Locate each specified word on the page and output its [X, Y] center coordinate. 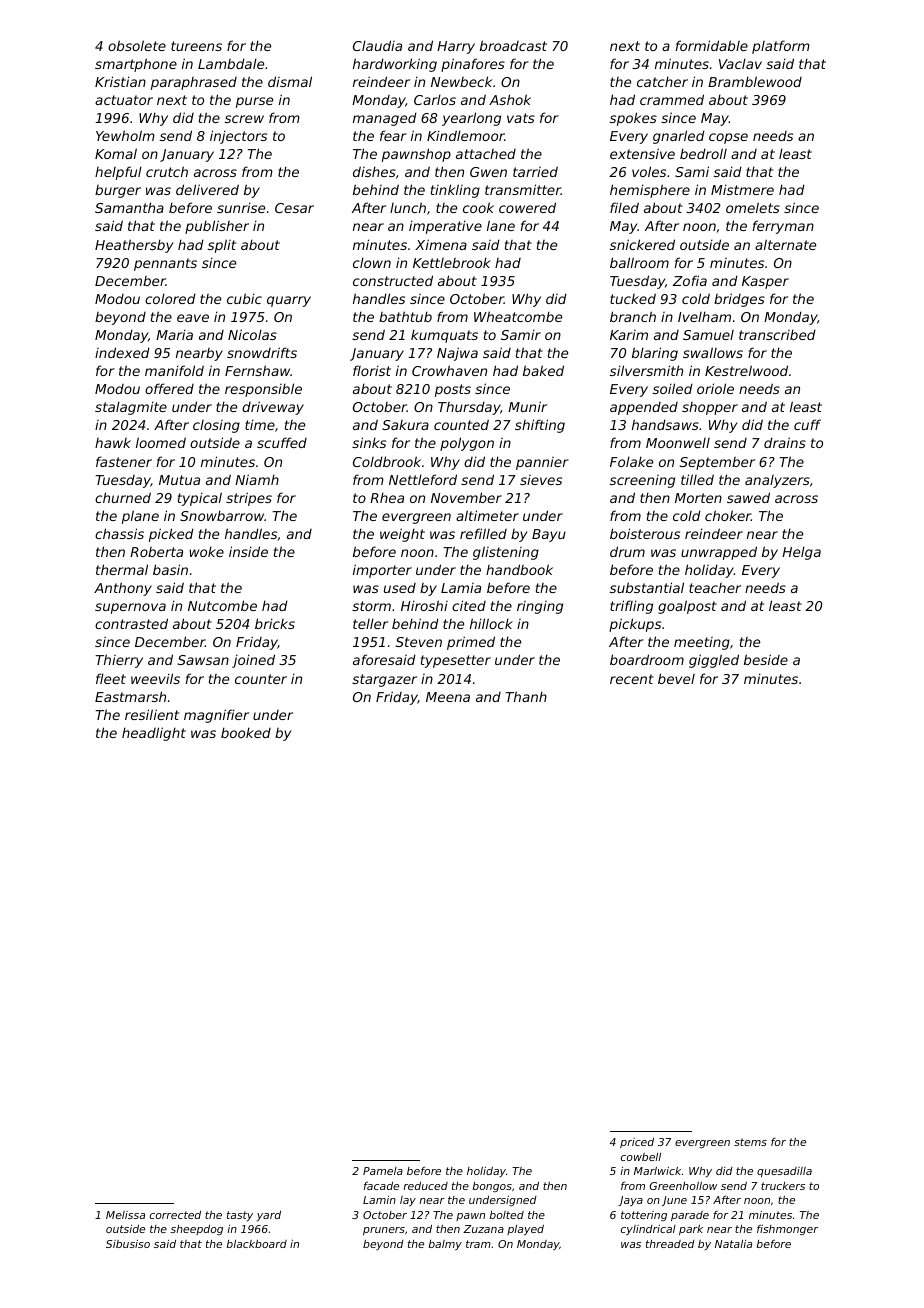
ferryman [783, 227]
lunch [408, 207]
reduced [425, 1186]
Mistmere [742, 189]
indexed [122, 352]
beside [766, 659]
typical [200, 499]
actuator [124, 100]
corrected [175, 1215]
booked [246, 732]
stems [750, 1142]
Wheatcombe [518, 316]
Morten [698, 498]
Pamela [383, 1171]
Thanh [526, 696]
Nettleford [423, 479]
